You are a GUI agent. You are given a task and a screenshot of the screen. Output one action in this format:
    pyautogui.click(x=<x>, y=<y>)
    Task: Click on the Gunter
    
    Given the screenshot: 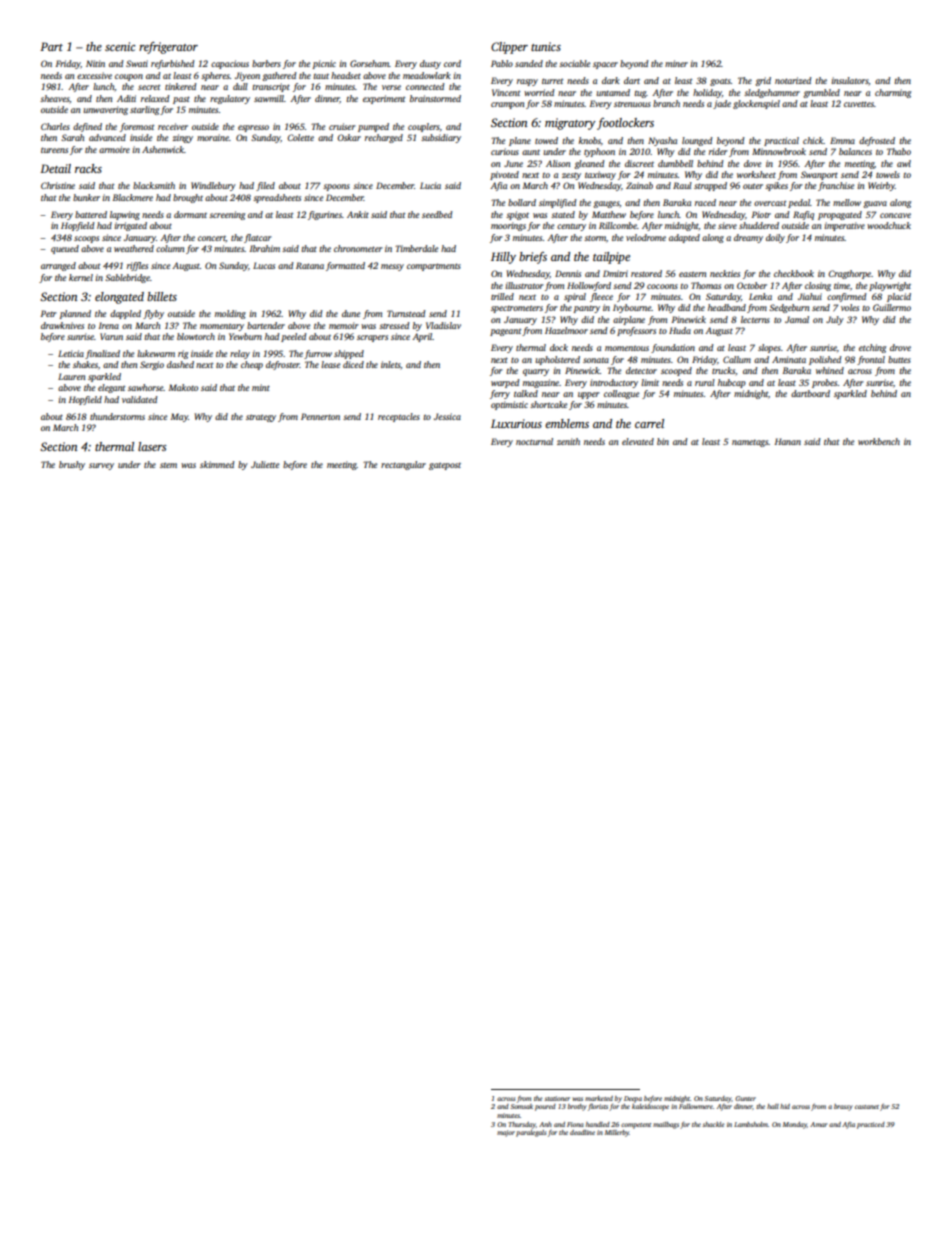 What is the action you would take?
    pyautogui.click(x=745, y=1098)
